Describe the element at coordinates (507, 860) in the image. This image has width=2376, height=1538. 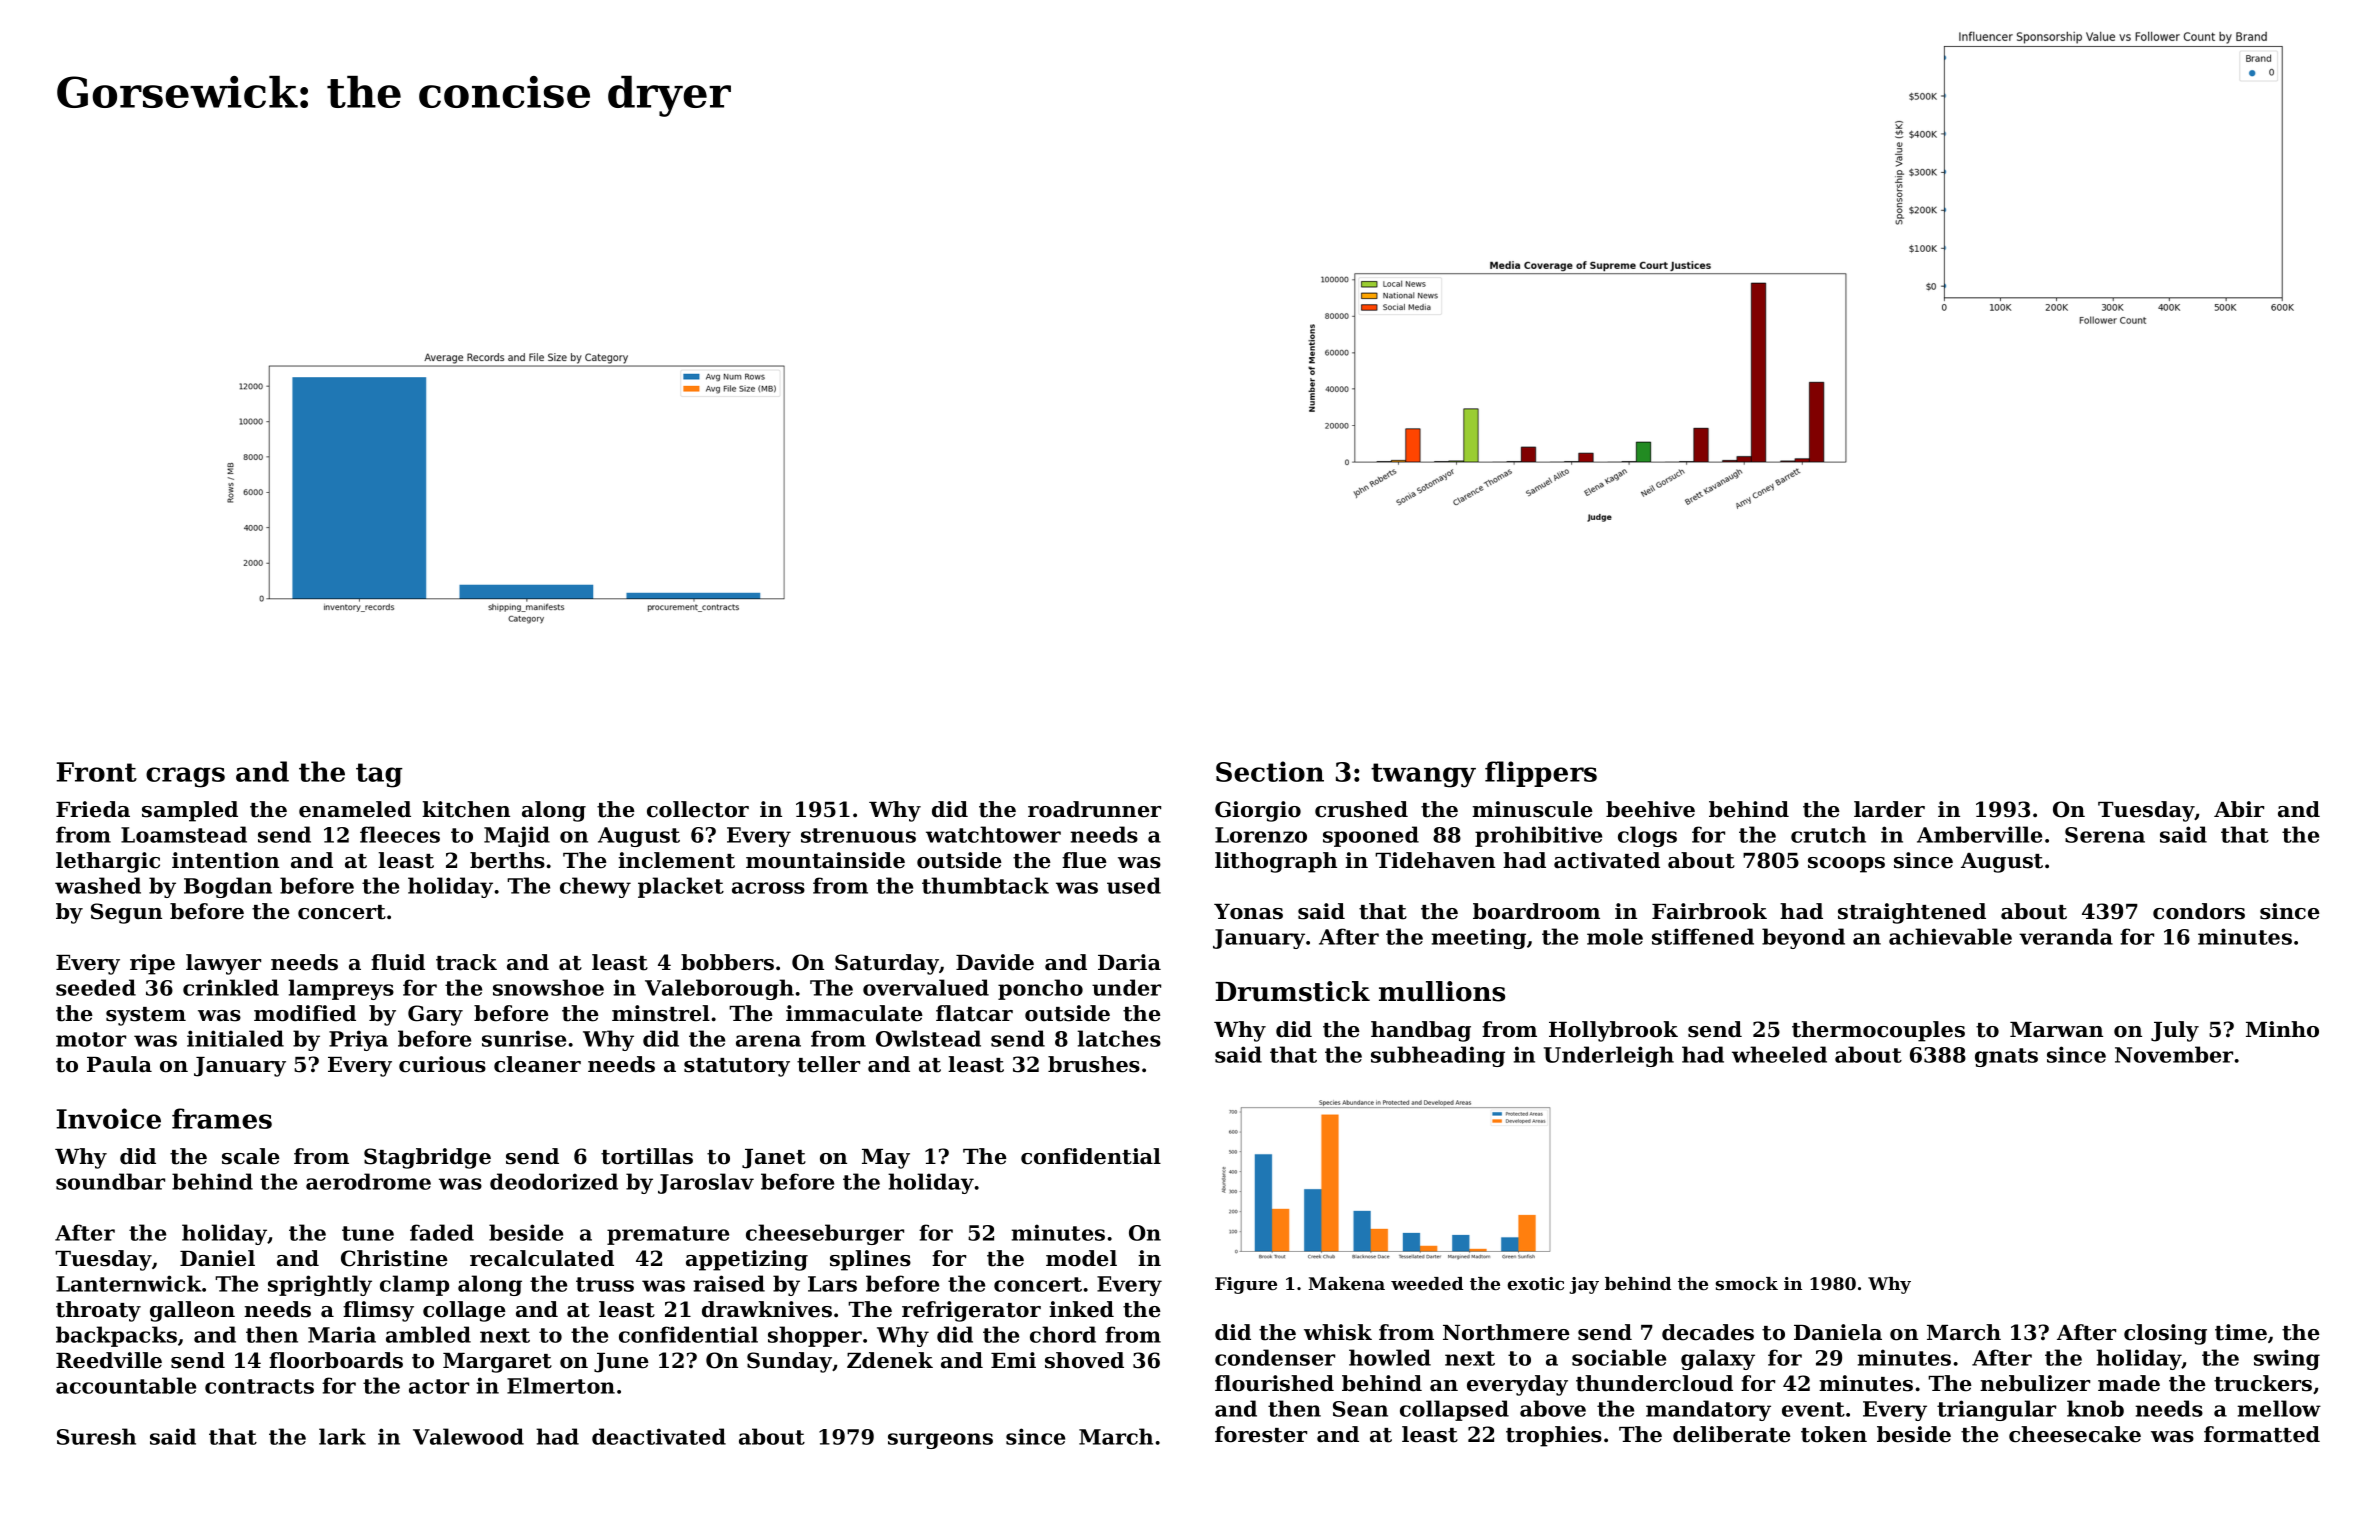
I see `berths` at that location.
